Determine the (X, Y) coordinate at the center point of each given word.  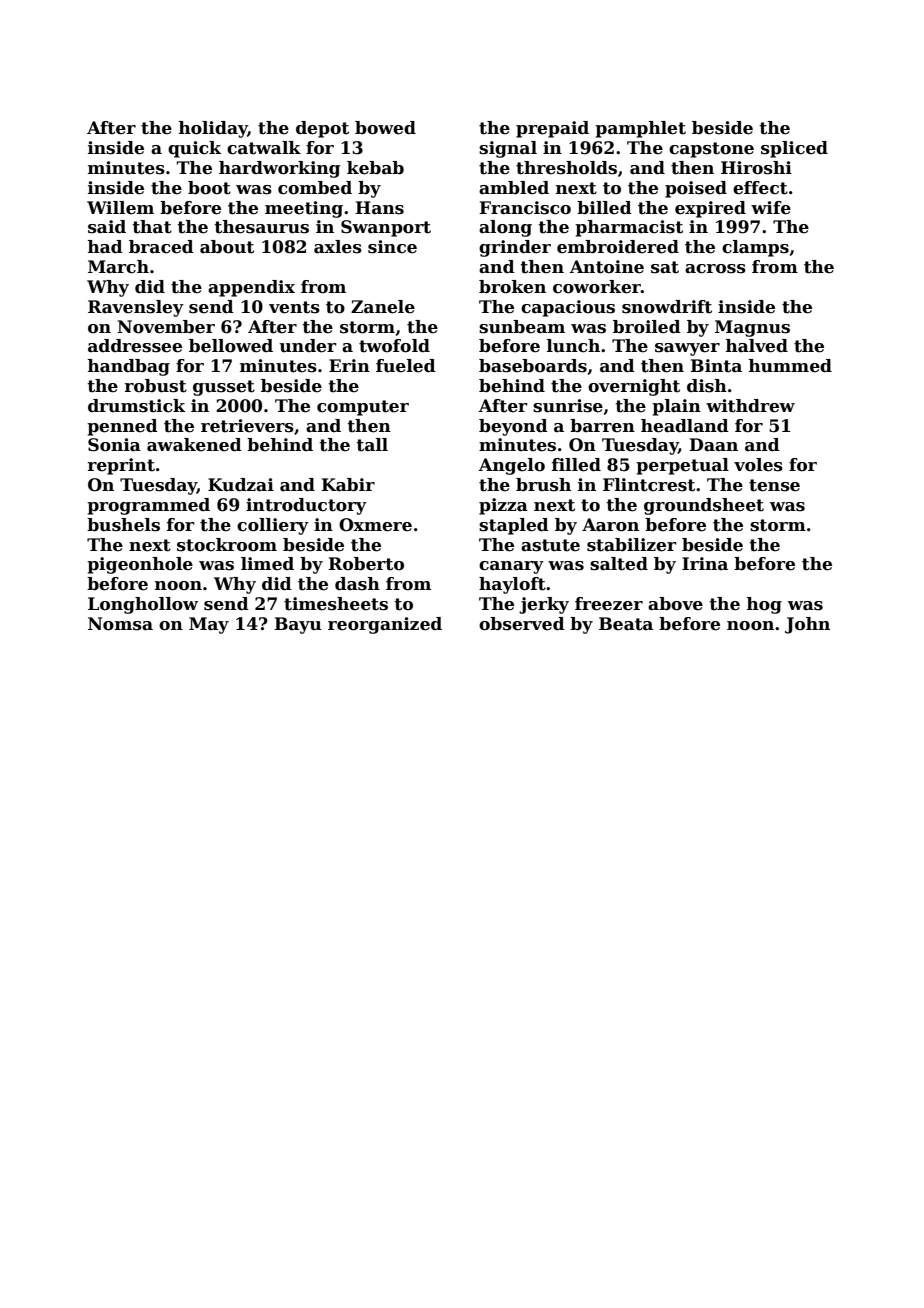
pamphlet (640, 129)
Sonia (114, 445)
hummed (790, 366)
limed (267, 564)
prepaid (552, 129)
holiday (213, 129)
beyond (513, 427)
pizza (503, 506)
